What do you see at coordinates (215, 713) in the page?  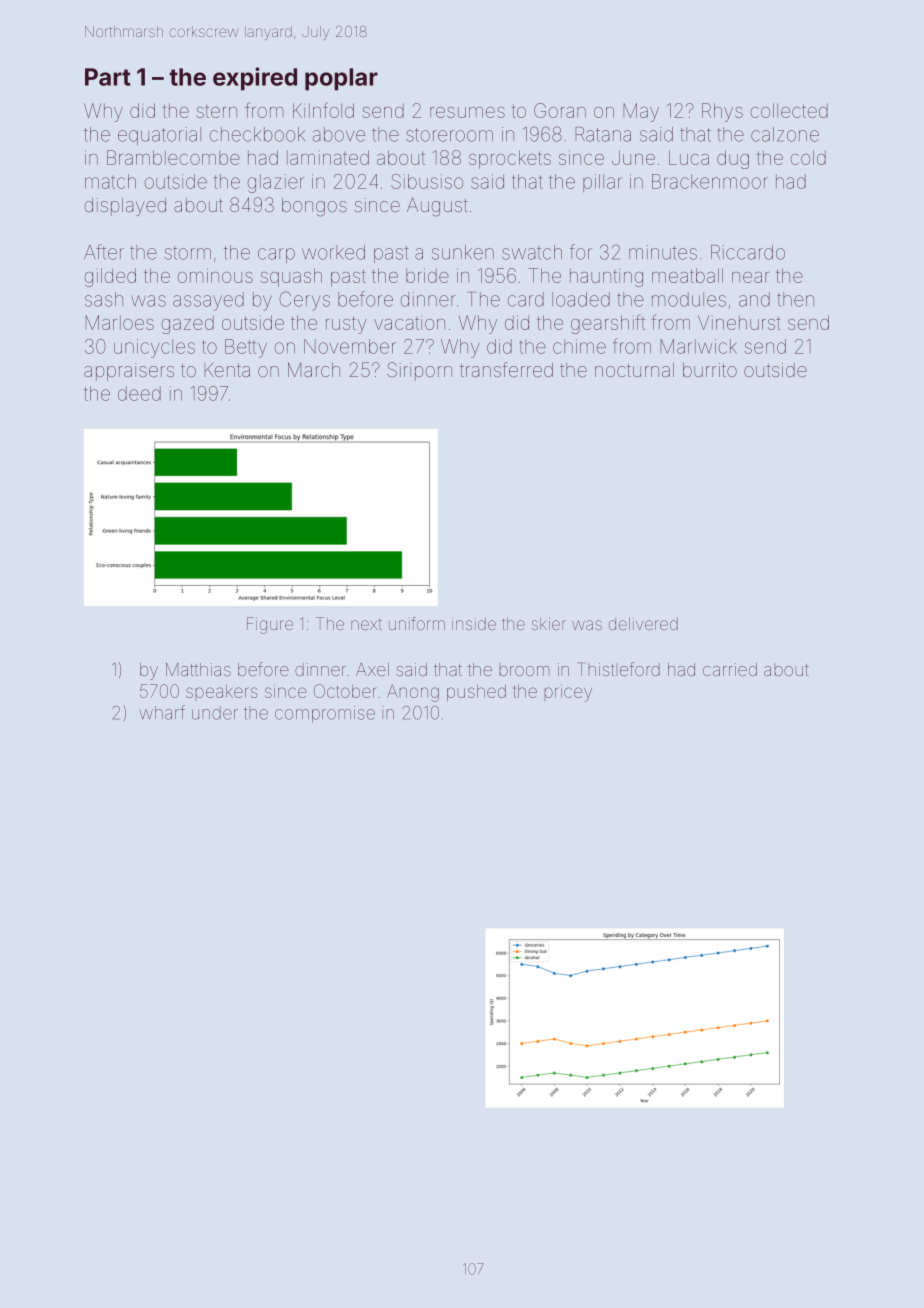 I see `under` at bounding box center [215, 713].
